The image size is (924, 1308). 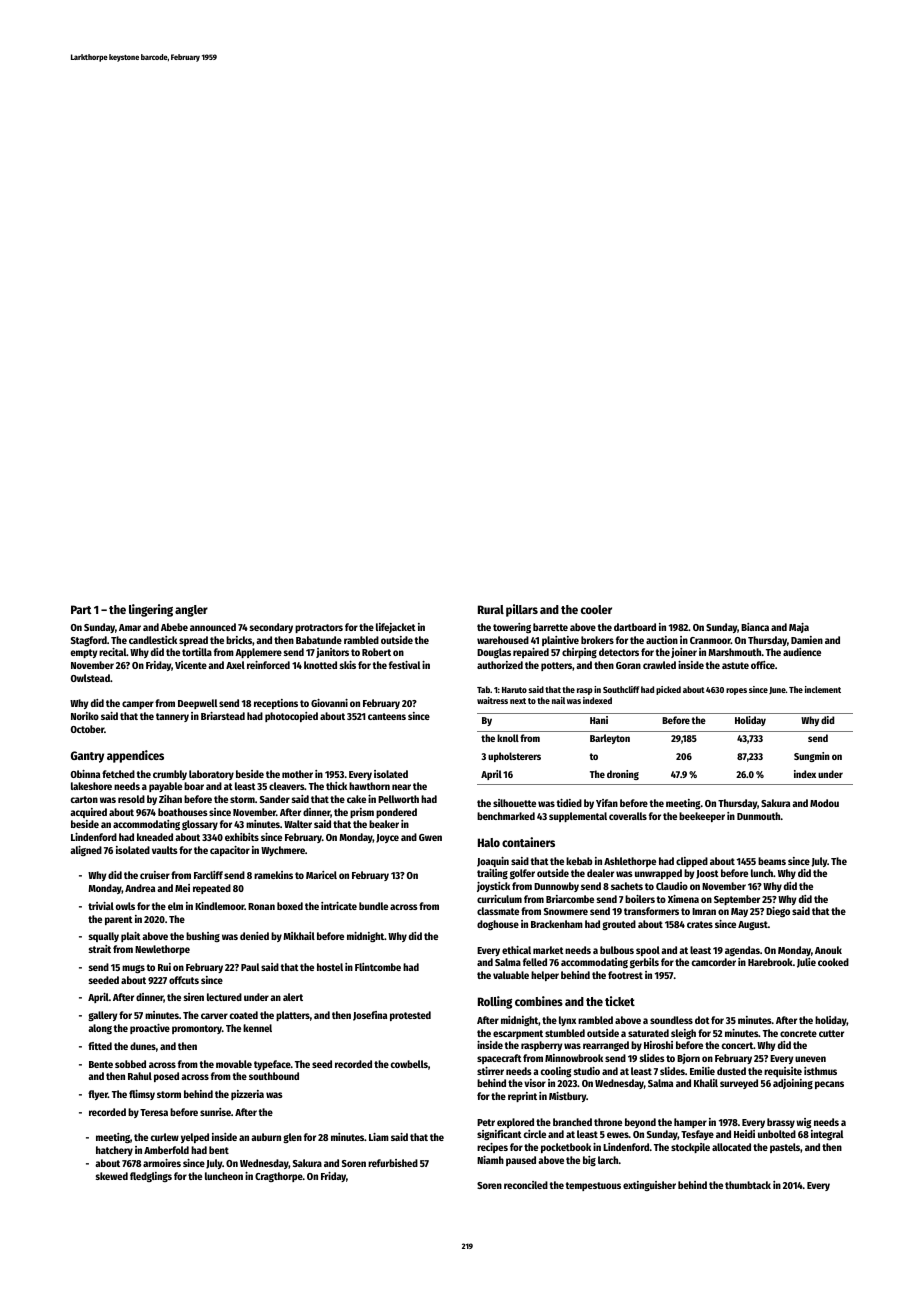 What do you see at coordinates (291, 717) in the screenshot?
I see `photocopied` at bounding box center [291, 717].
